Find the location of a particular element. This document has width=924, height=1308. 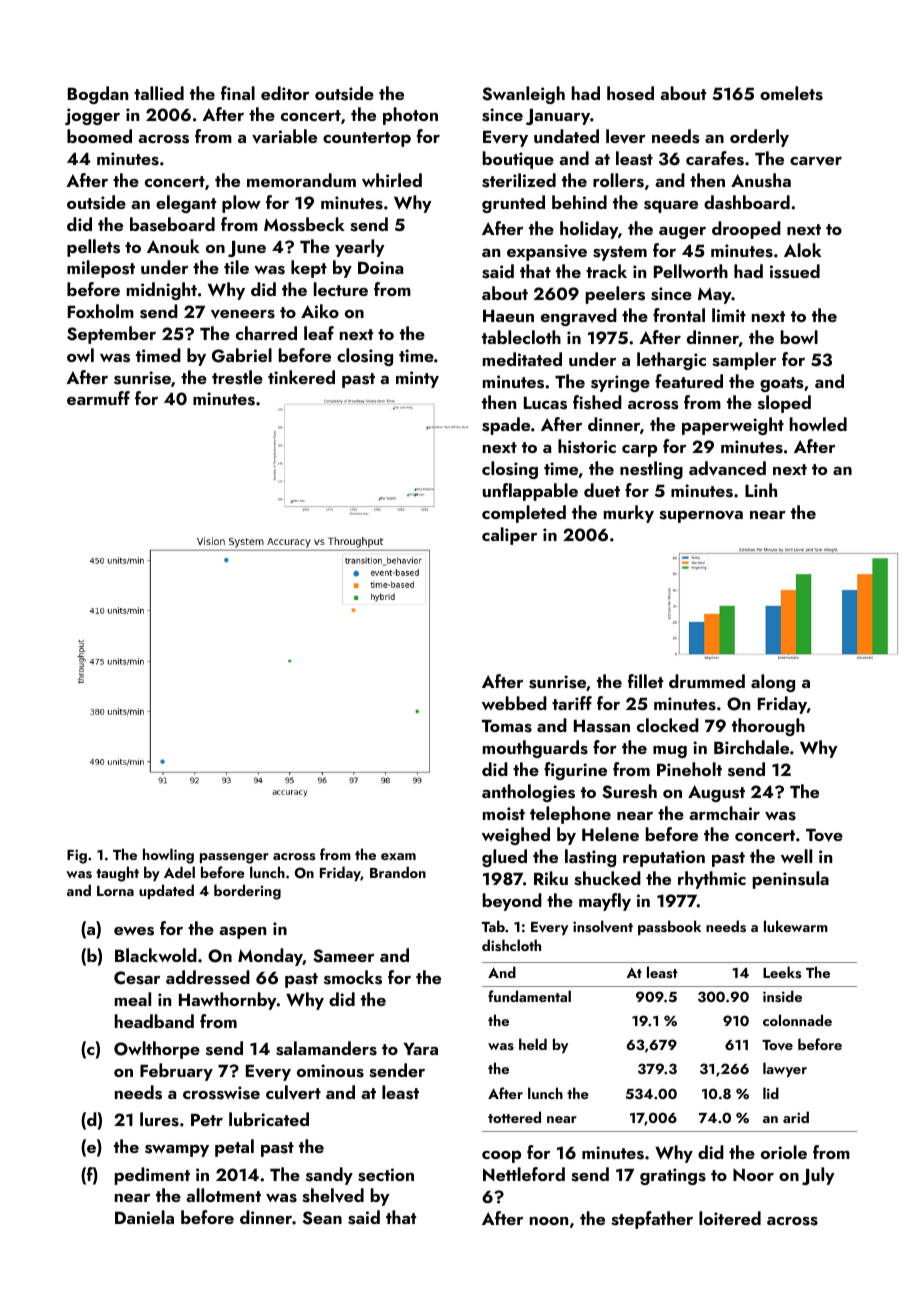

Bogdan is located at coordinates (98, 95).
